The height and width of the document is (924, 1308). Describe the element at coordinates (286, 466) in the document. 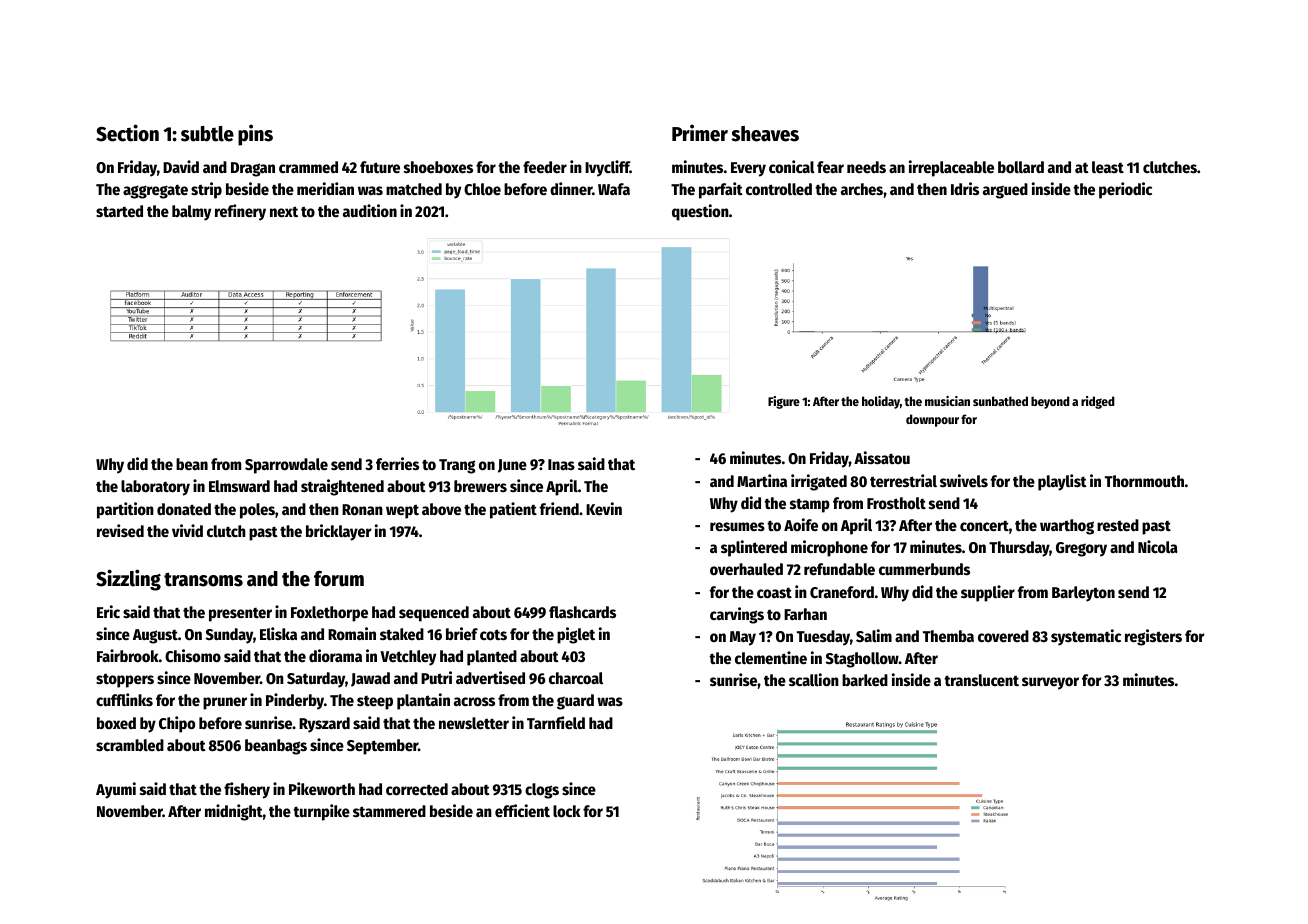

I see `Sparrowdale` at that location.
